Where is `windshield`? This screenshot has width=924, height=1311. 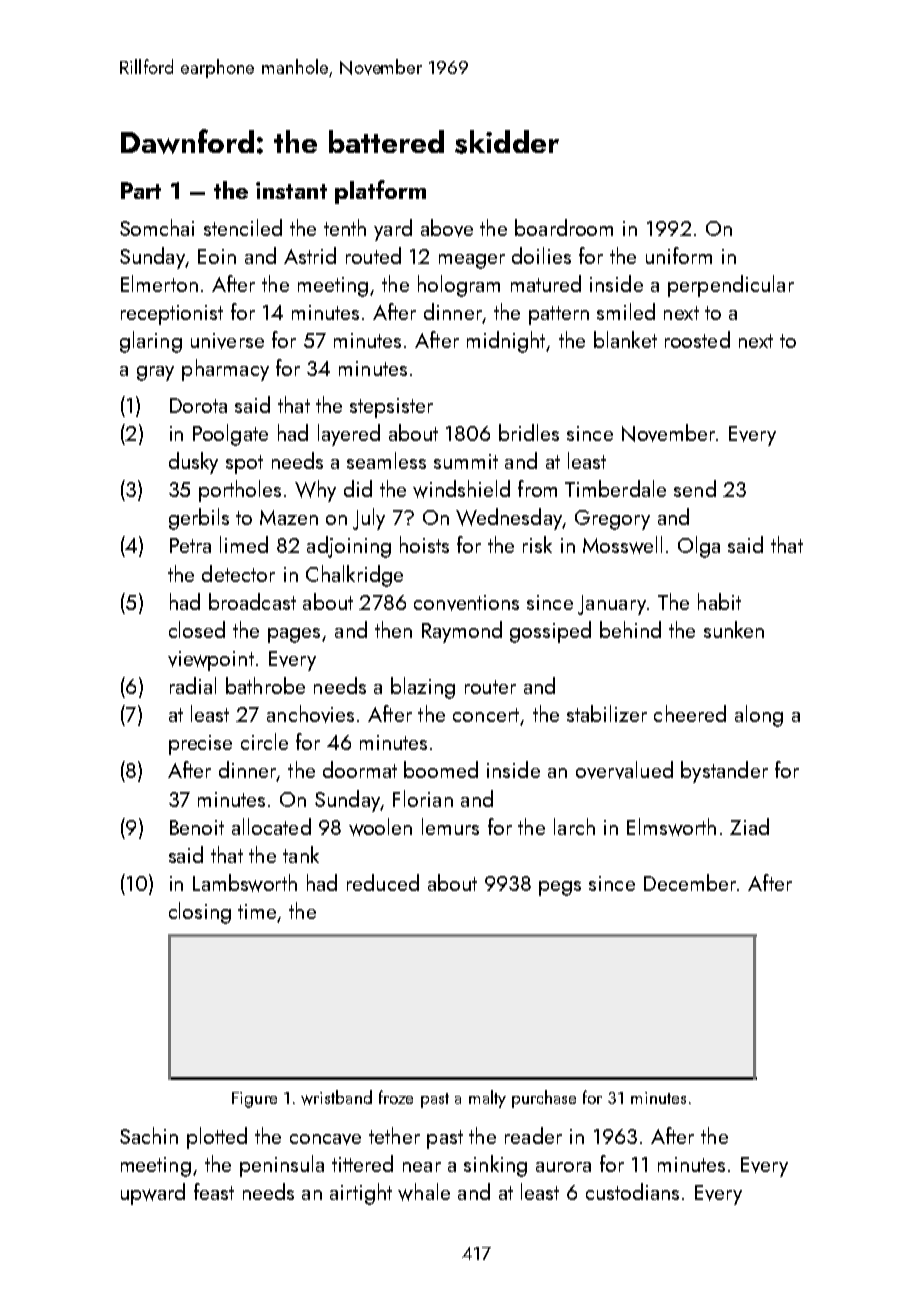
windshield is located at coordinates (461, 489).
